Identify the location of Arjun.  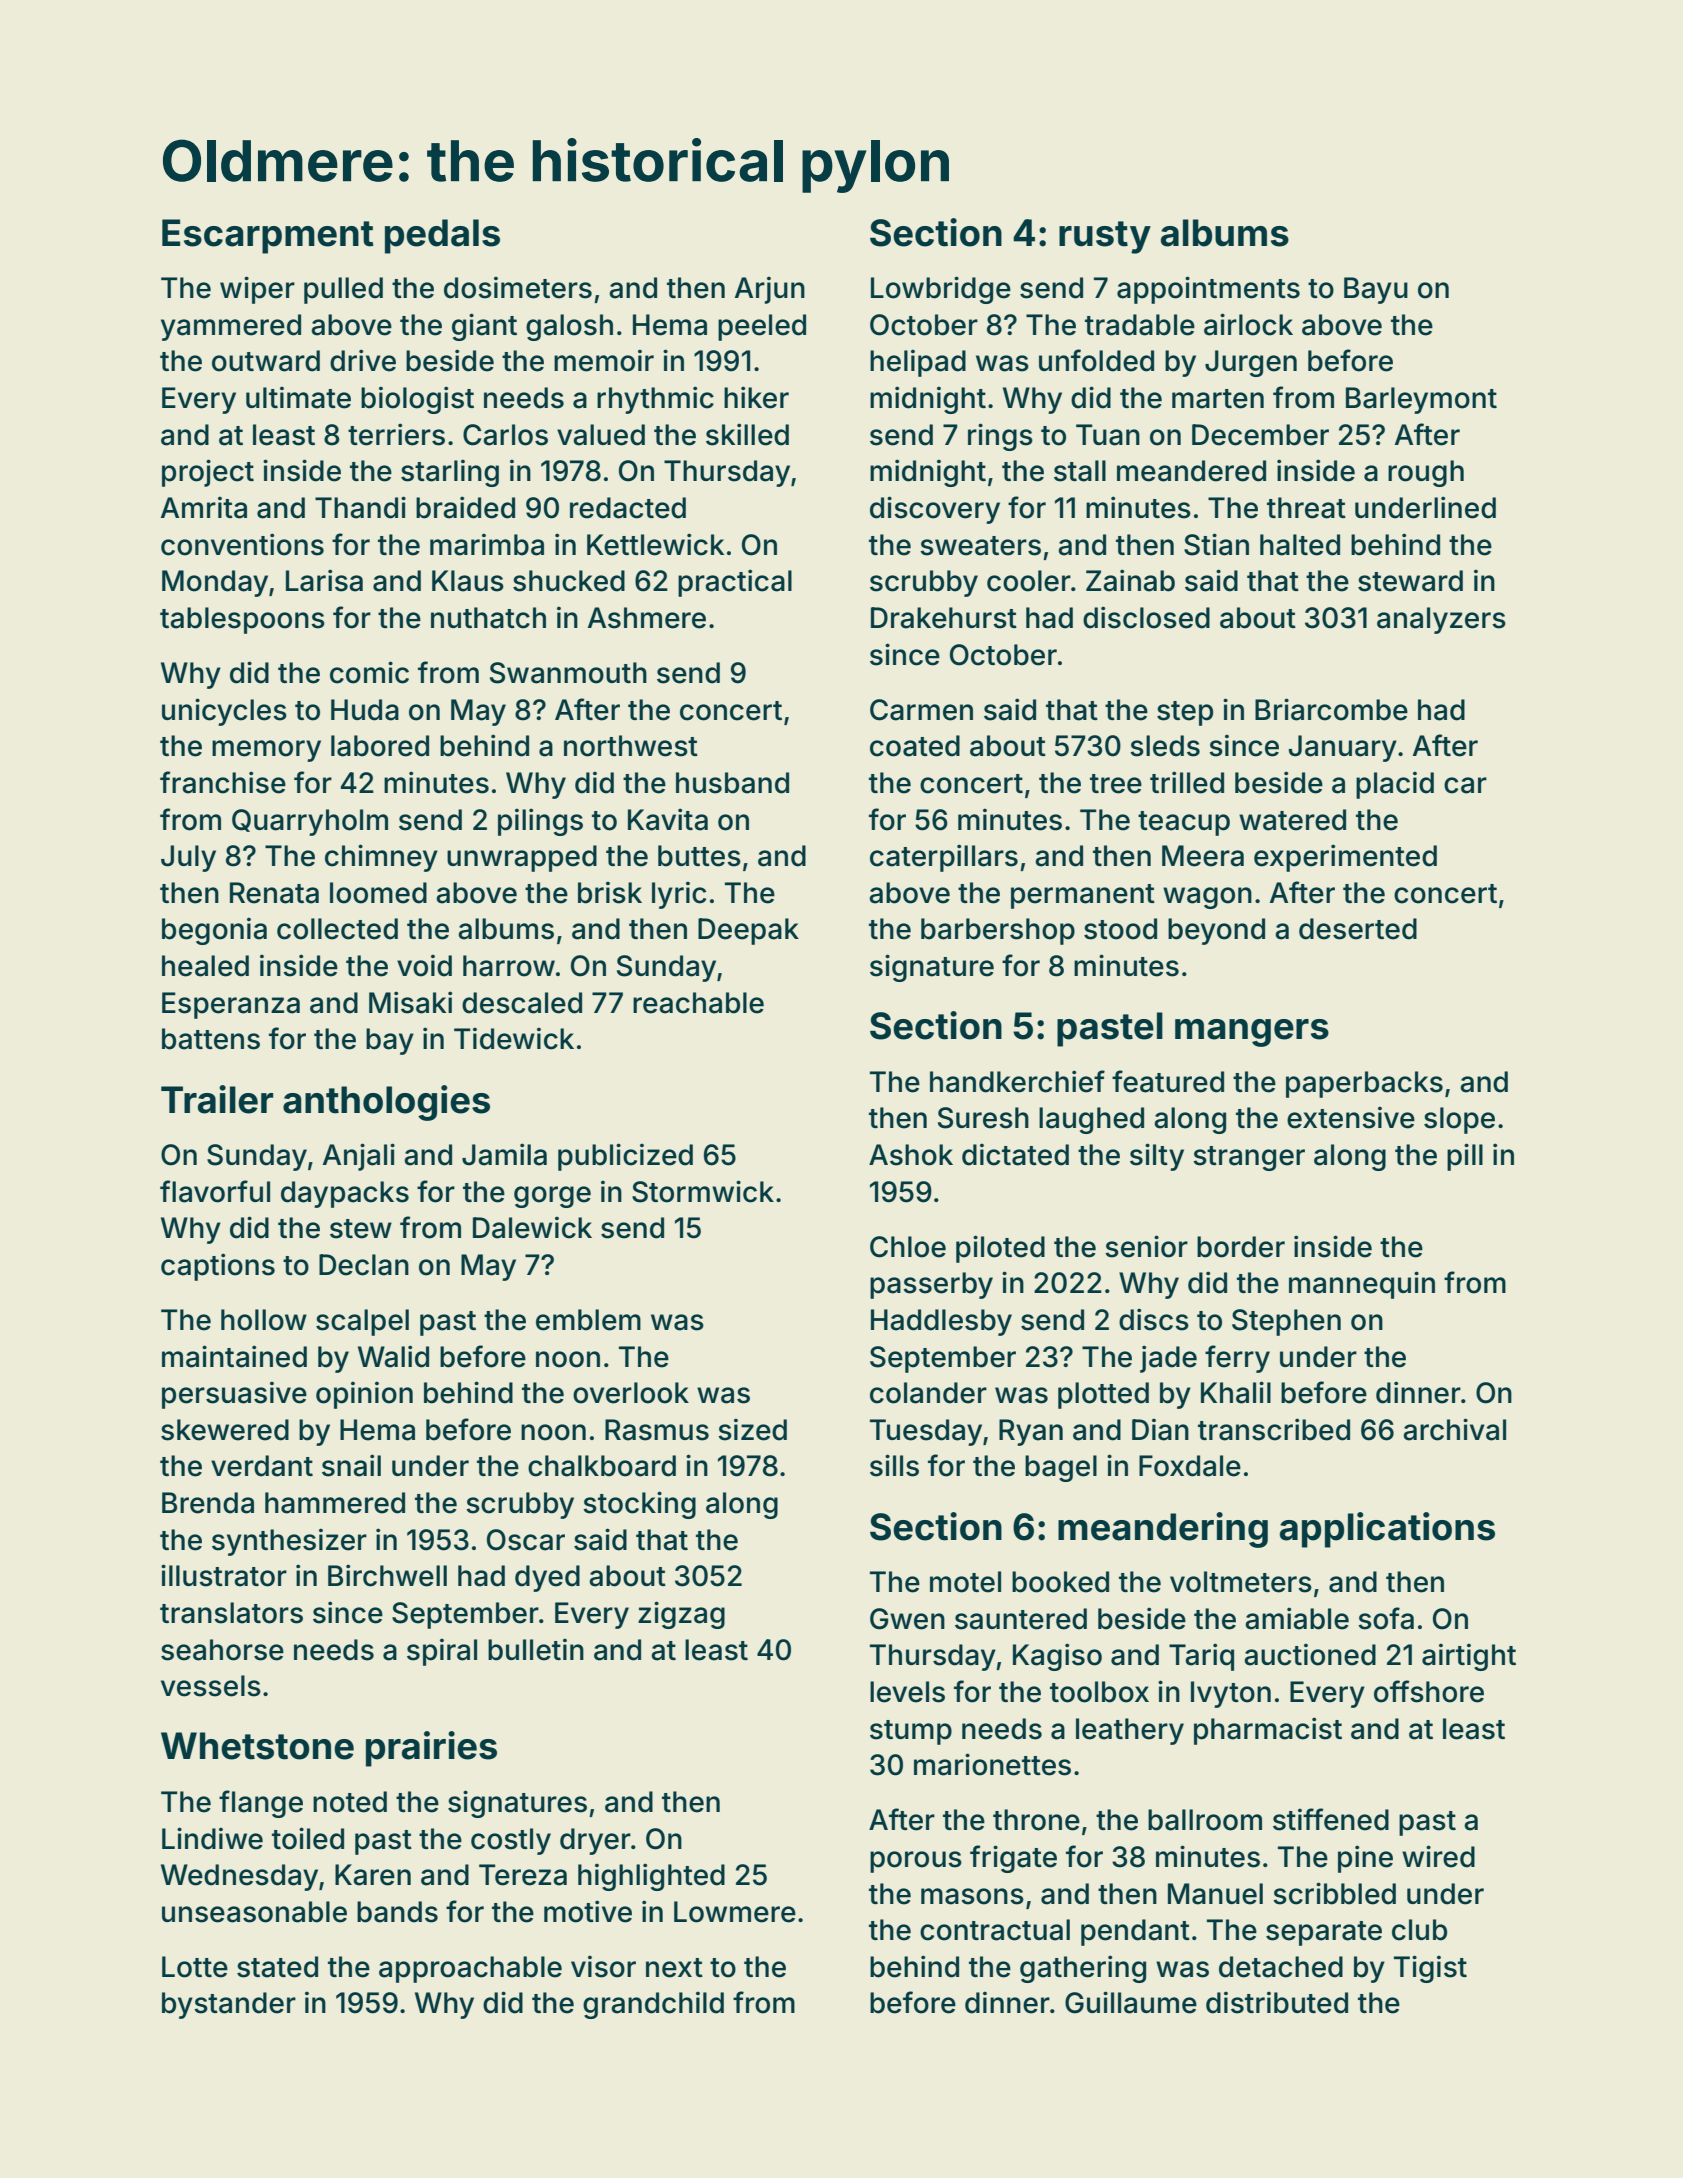
(770, 290).
